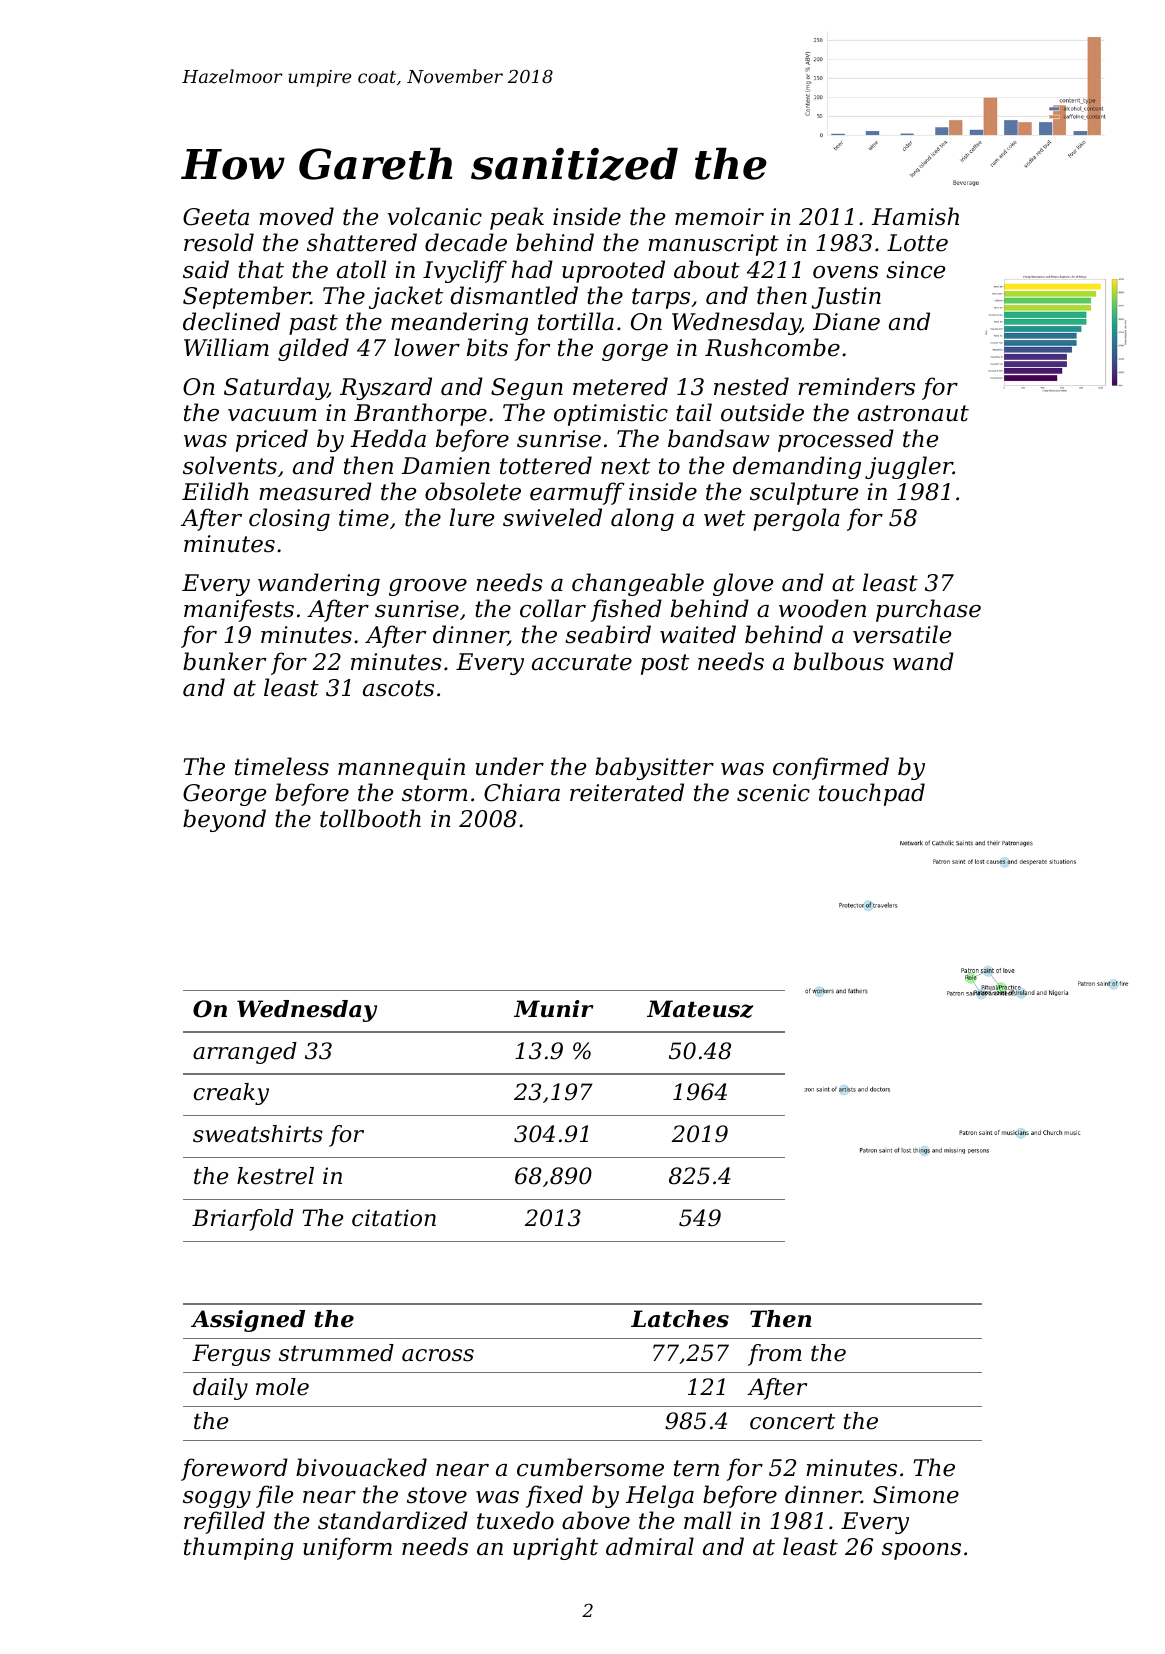  What do you see at coordinates (370, 818) in the screenshot?
I see `tollbooth` at bounding box center [370, 818].
